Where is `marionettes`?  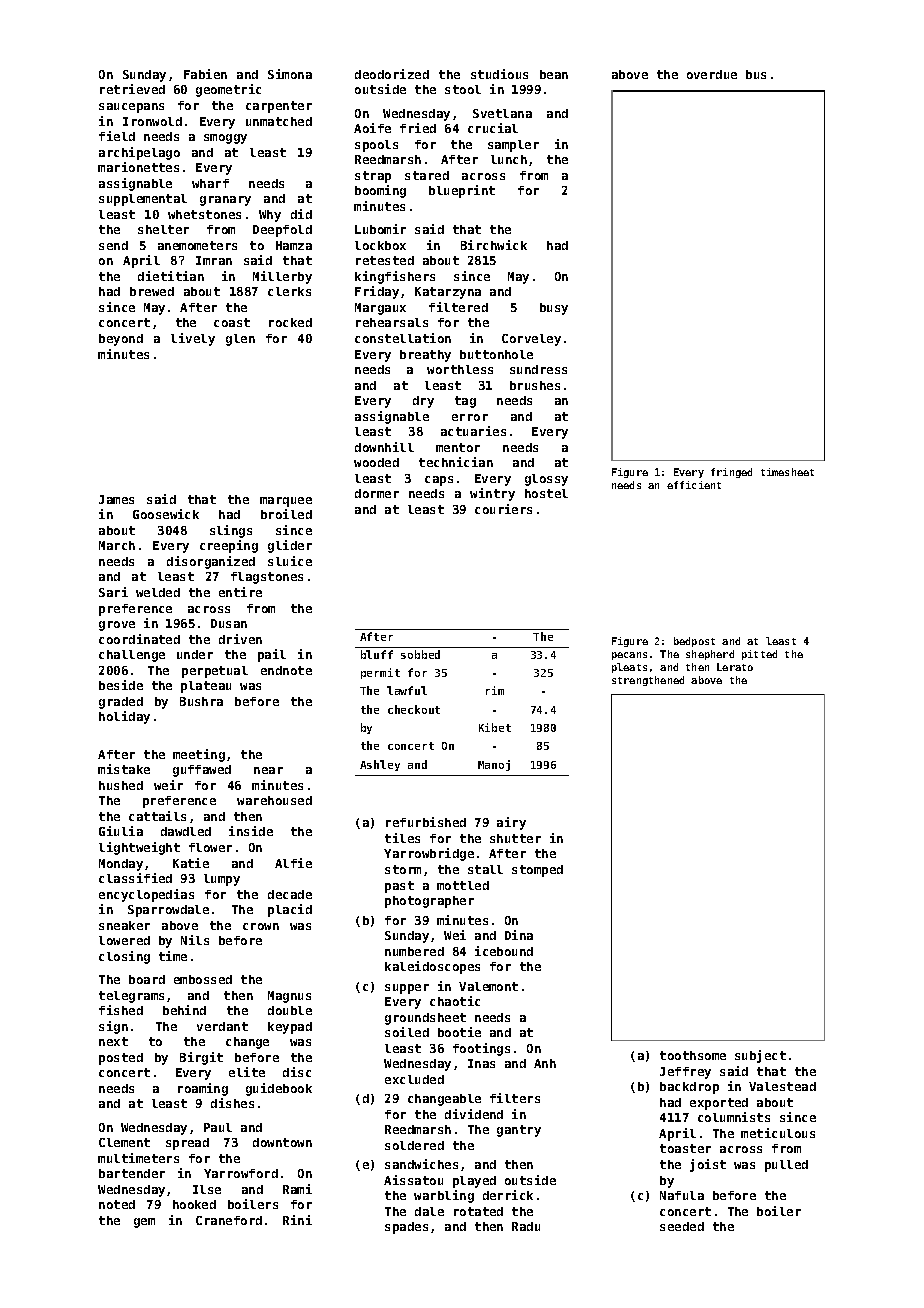
marionettes is located at coordinates (138, 167).
